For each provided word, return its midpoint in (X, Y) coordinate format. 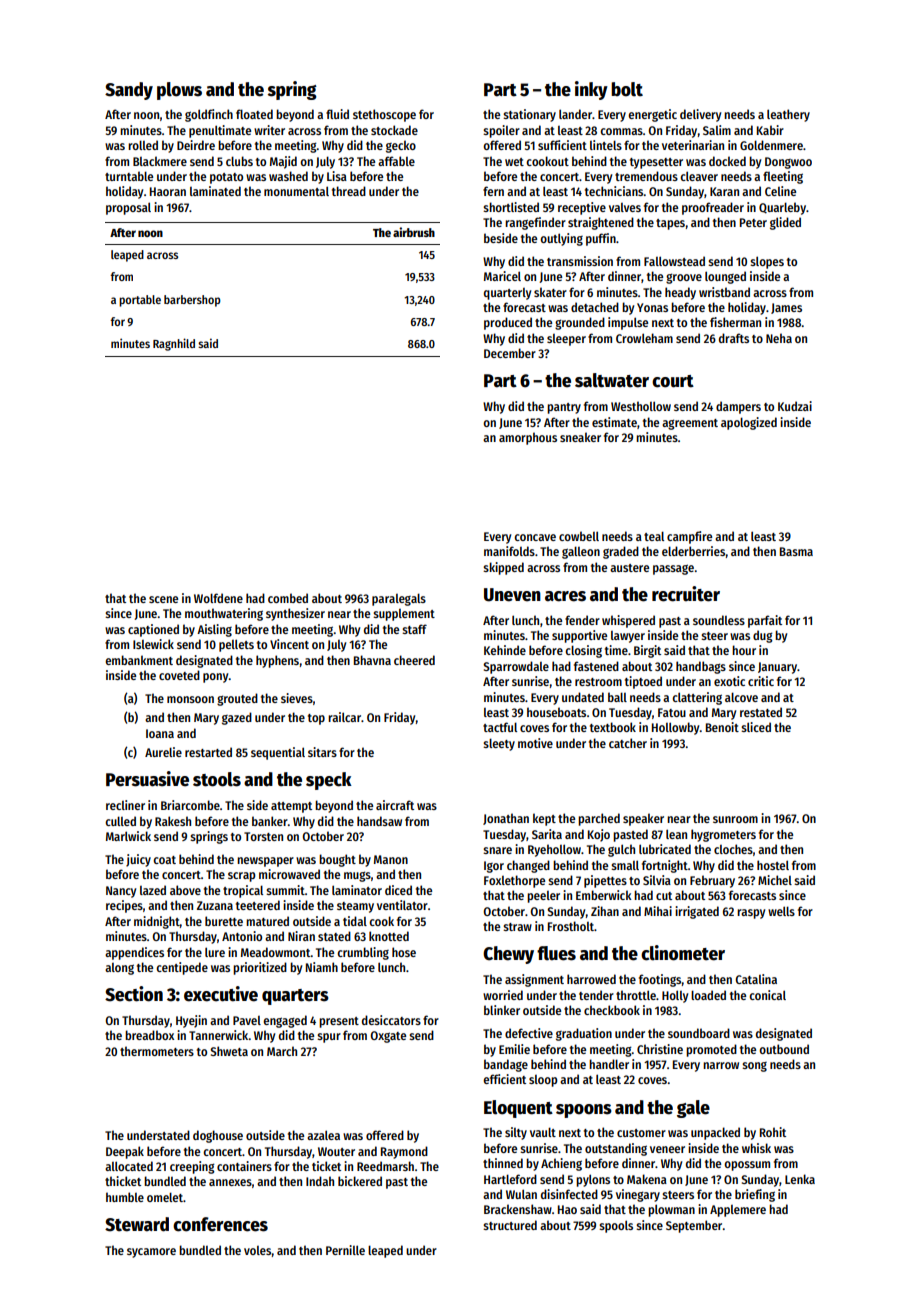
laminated (215, 191)
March (282, 1051)
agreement (690, 424)
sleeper (566, 340)
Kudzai (795, 406)
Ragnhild (174, 344)
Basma (796, 551)
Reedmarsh (385, 1166)
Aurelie (163, 752)
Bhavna (372, 660)
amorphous (528, 438)
